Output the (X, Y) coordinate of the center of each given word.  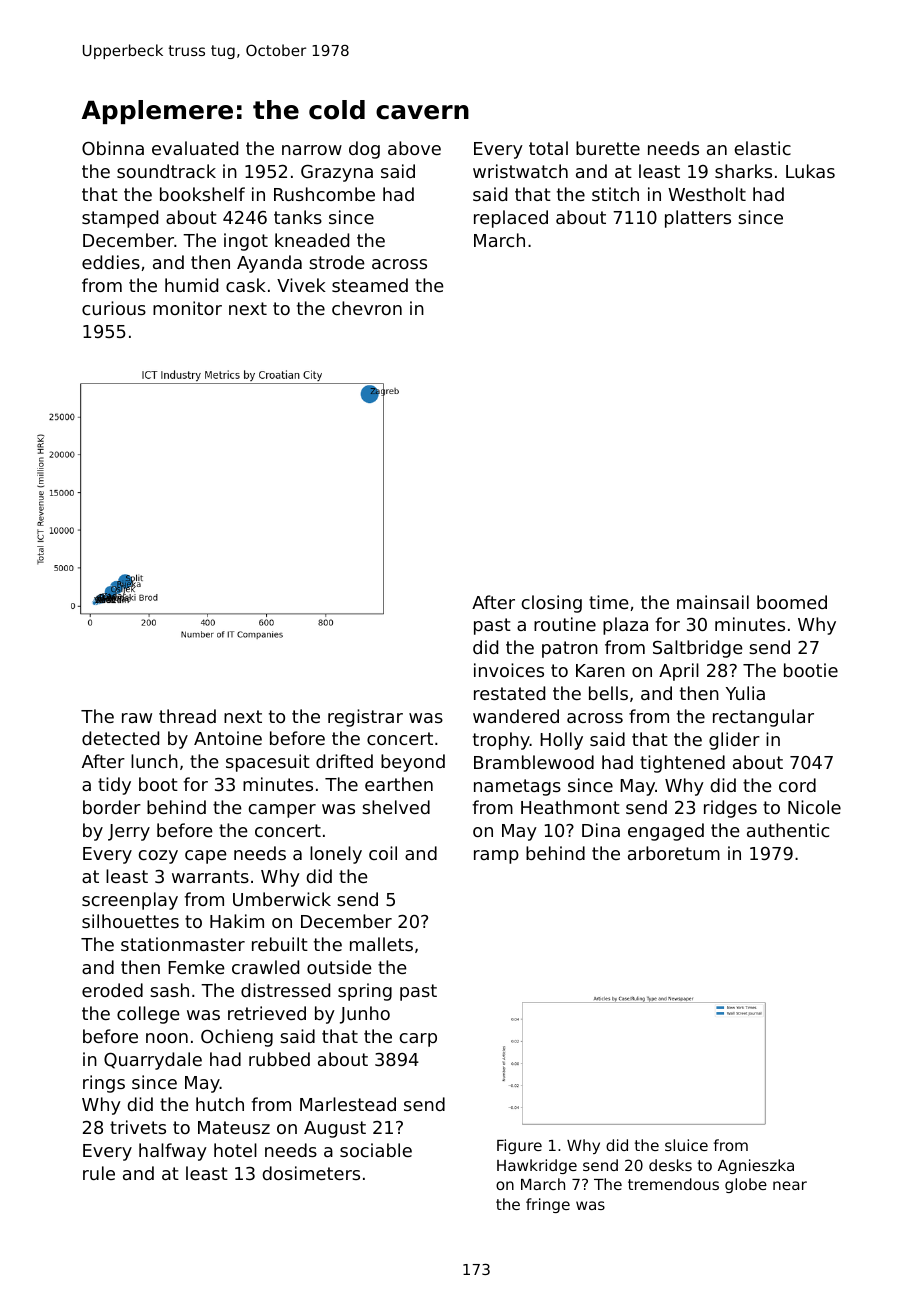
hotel (235, 1150)
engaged (666, 832)
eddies (111, 262)
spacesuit (268, 763)
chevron (367, 308)
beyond (413, 763)
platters (698, 219)
